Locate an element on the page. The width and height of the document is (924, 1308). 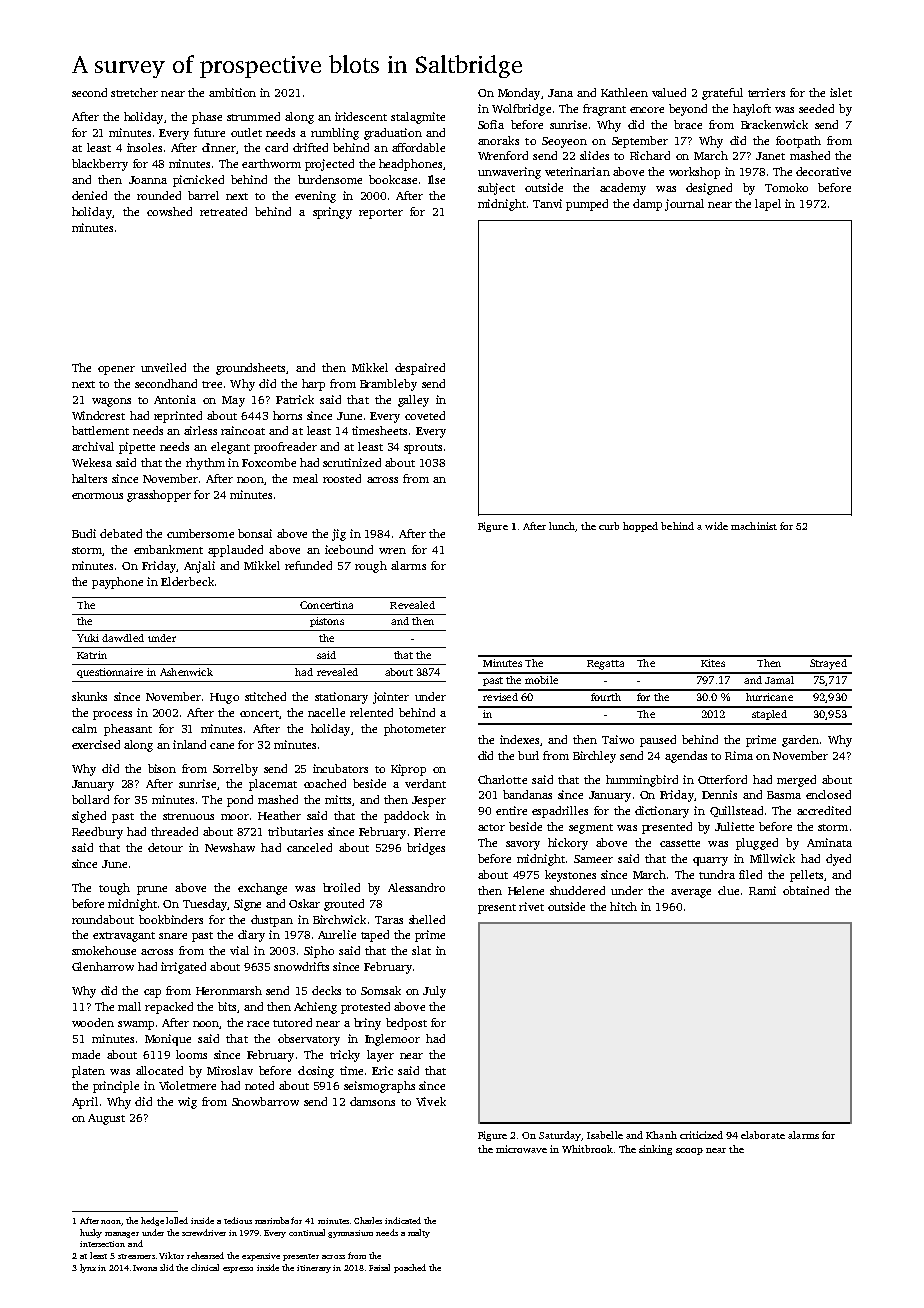
halters is located at coordinates (89, 478).
